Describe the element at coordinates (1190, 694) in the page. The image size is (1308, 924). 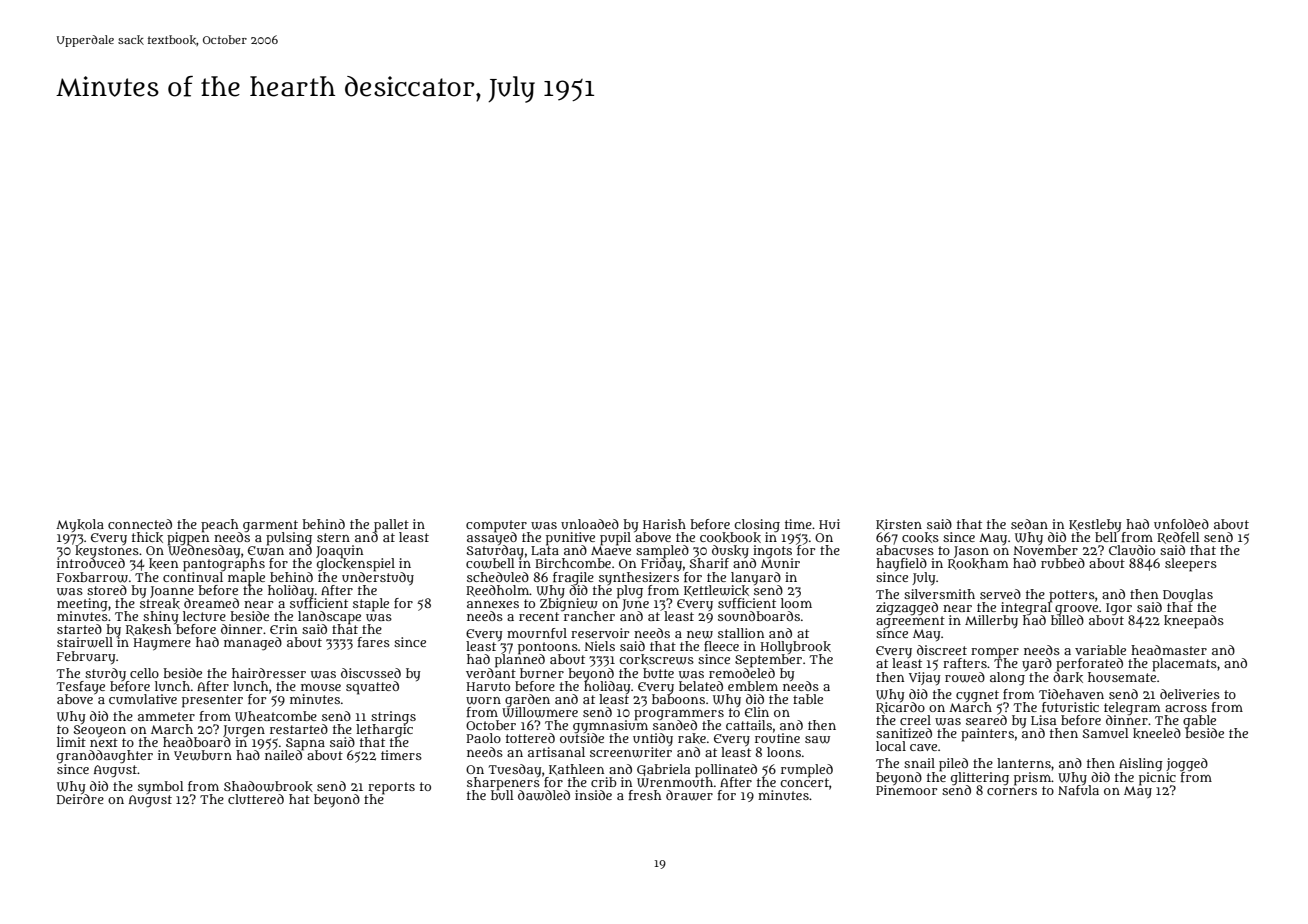
I see `deliveries` at that location.
